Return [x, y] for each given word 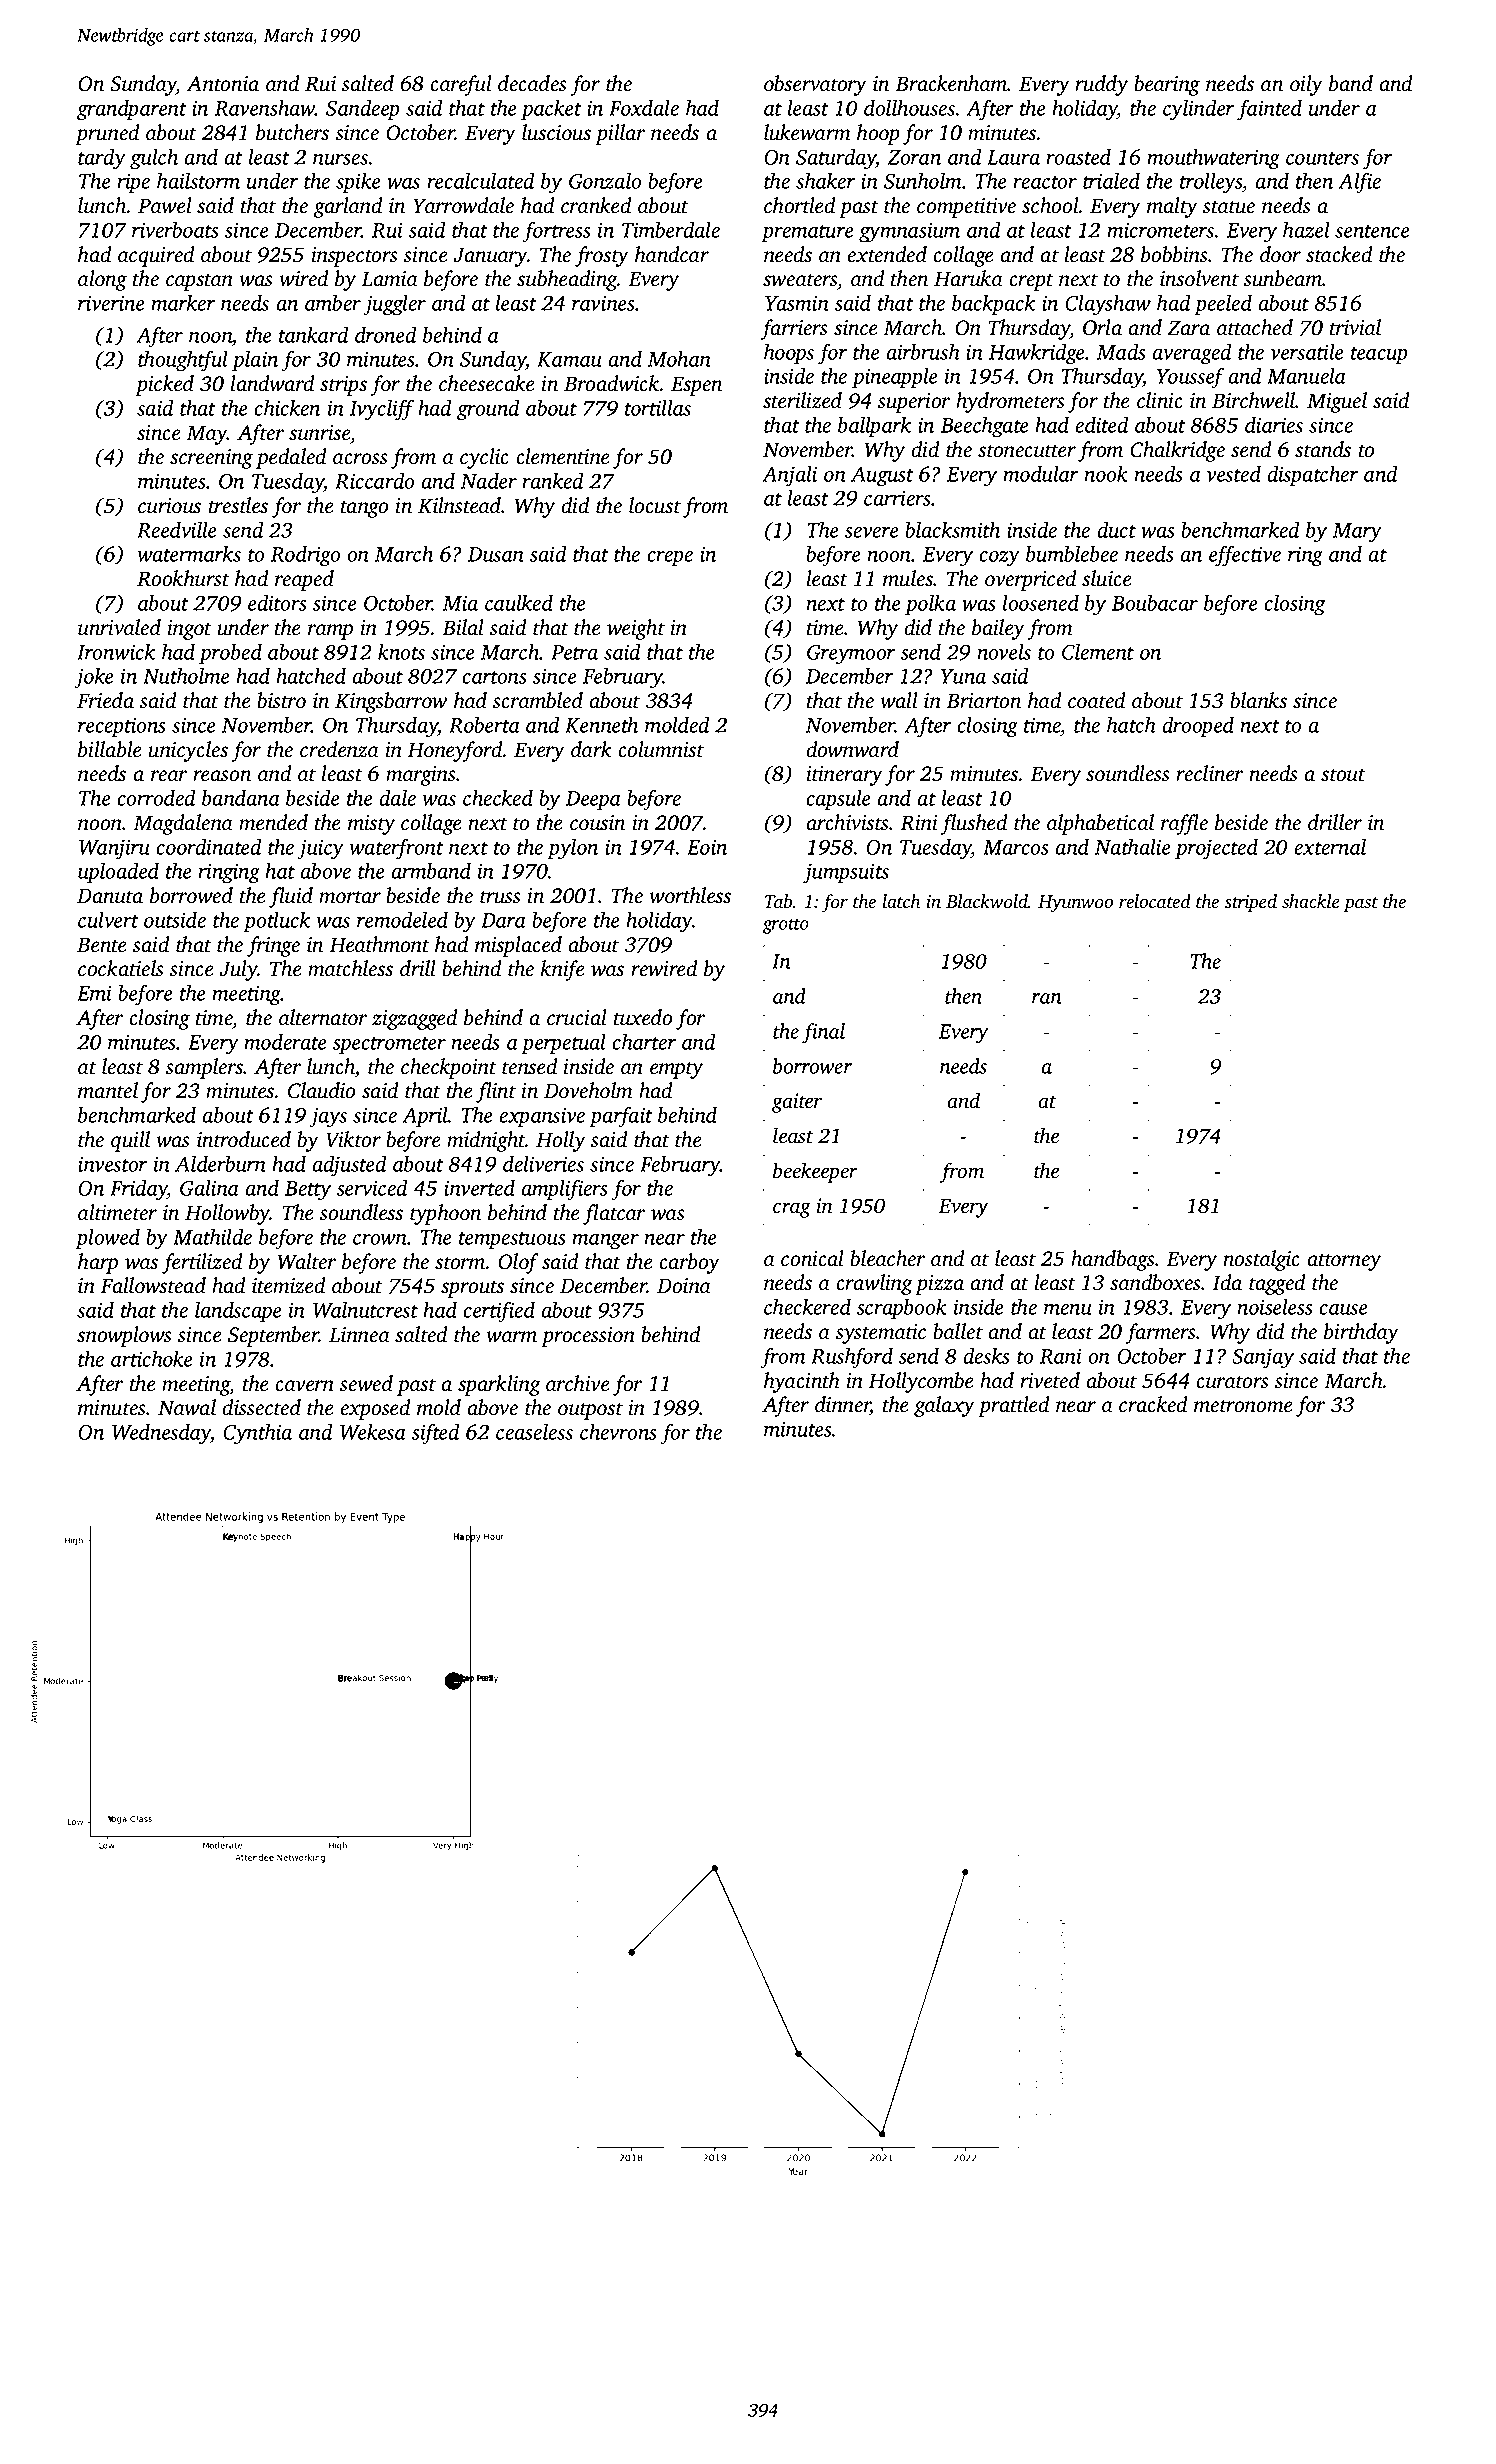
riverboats [175, 229]
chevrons [618, 1431]
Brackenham [951, 83]
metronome [1243, 1406]
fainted [1269, 110]
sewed [366, 1383]
